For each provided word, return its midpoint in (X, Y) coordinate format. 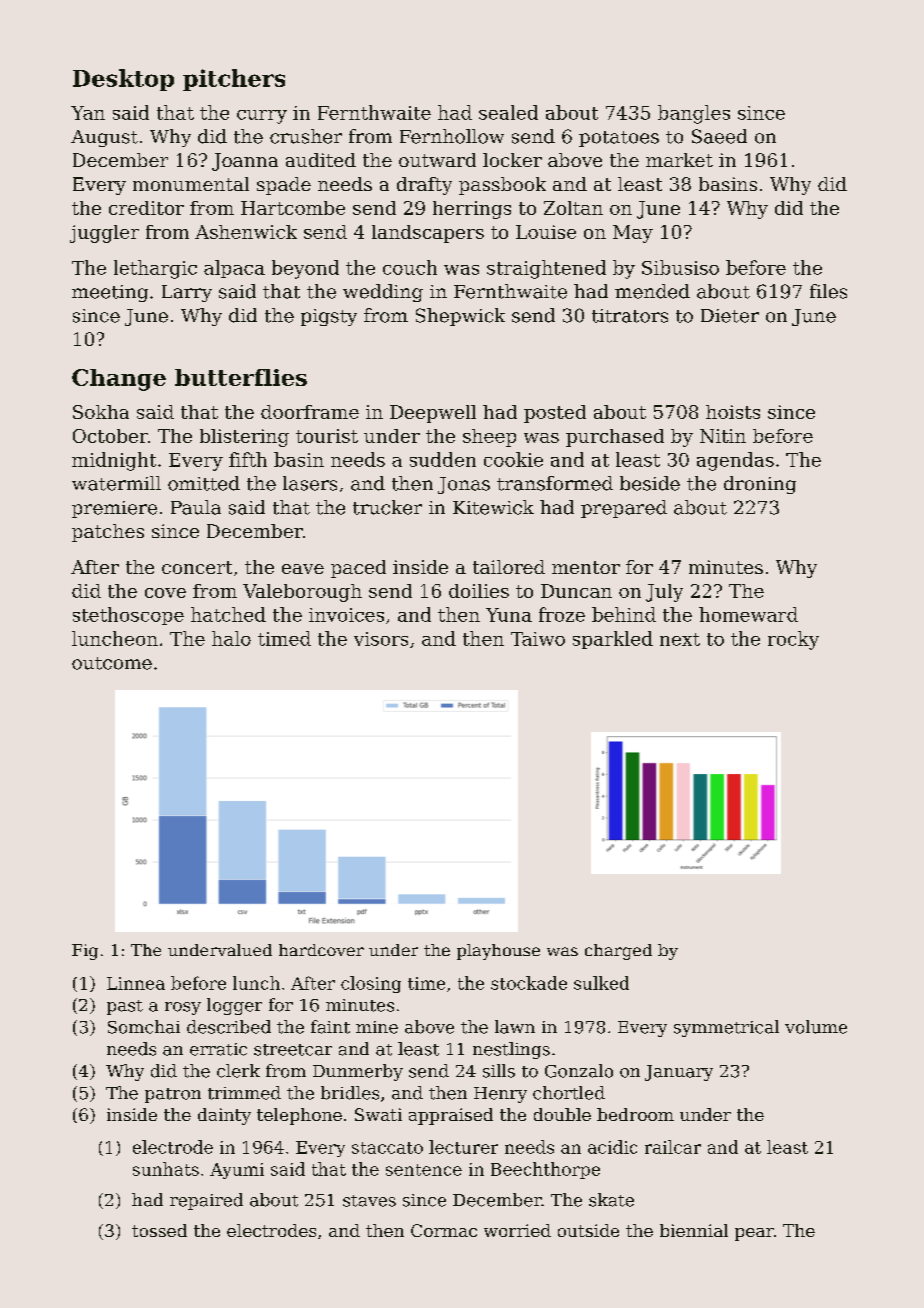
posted (555, 414)
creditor (146, 208)
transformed (555, 483)
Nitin (723, 436)
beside (650, 483)
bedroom (635, 1114)
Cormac (444, 1230)
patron (173, 1095)
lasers (310, 483)
